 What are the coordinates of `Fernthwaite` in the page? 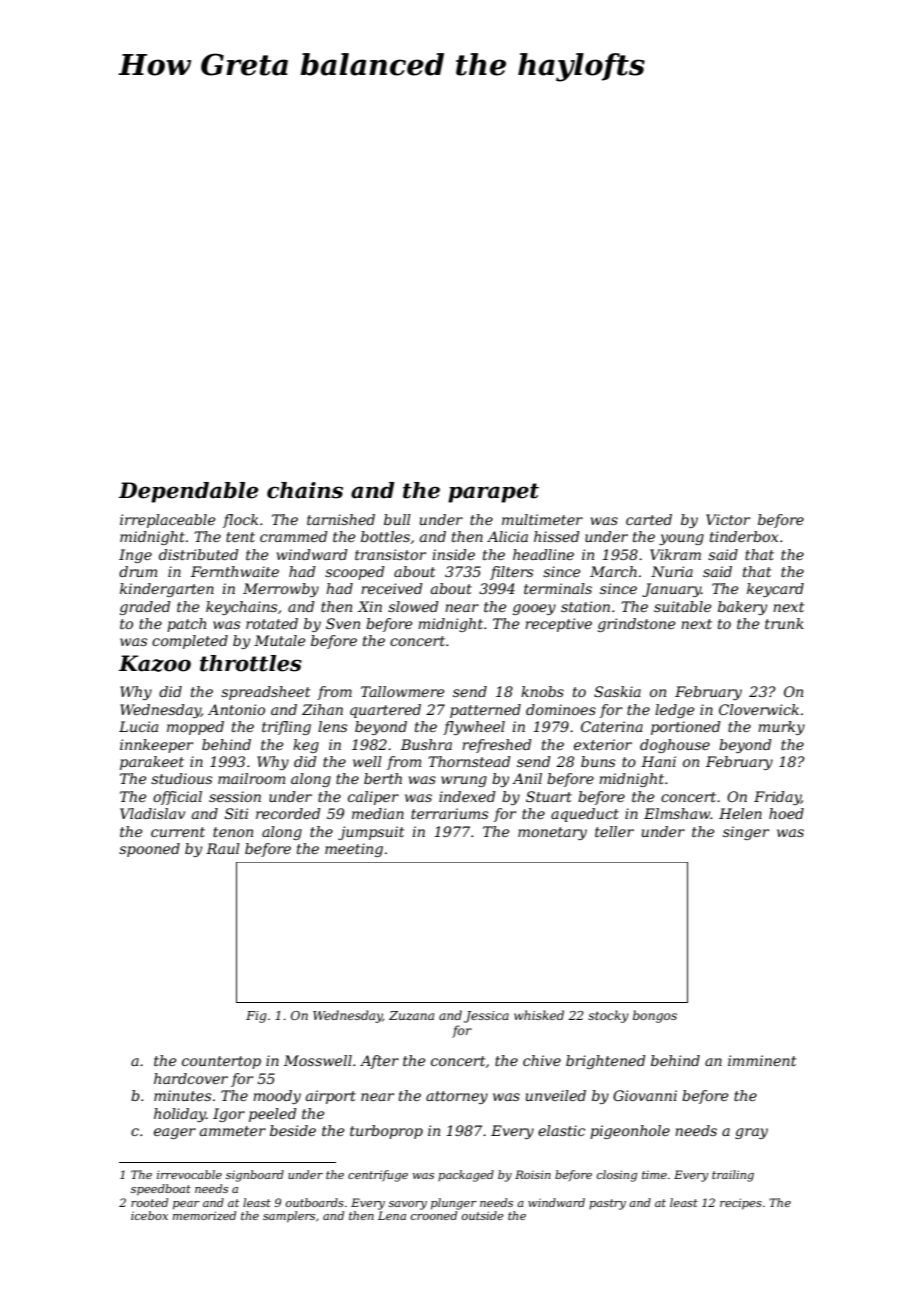 It's located at (235, 571).
